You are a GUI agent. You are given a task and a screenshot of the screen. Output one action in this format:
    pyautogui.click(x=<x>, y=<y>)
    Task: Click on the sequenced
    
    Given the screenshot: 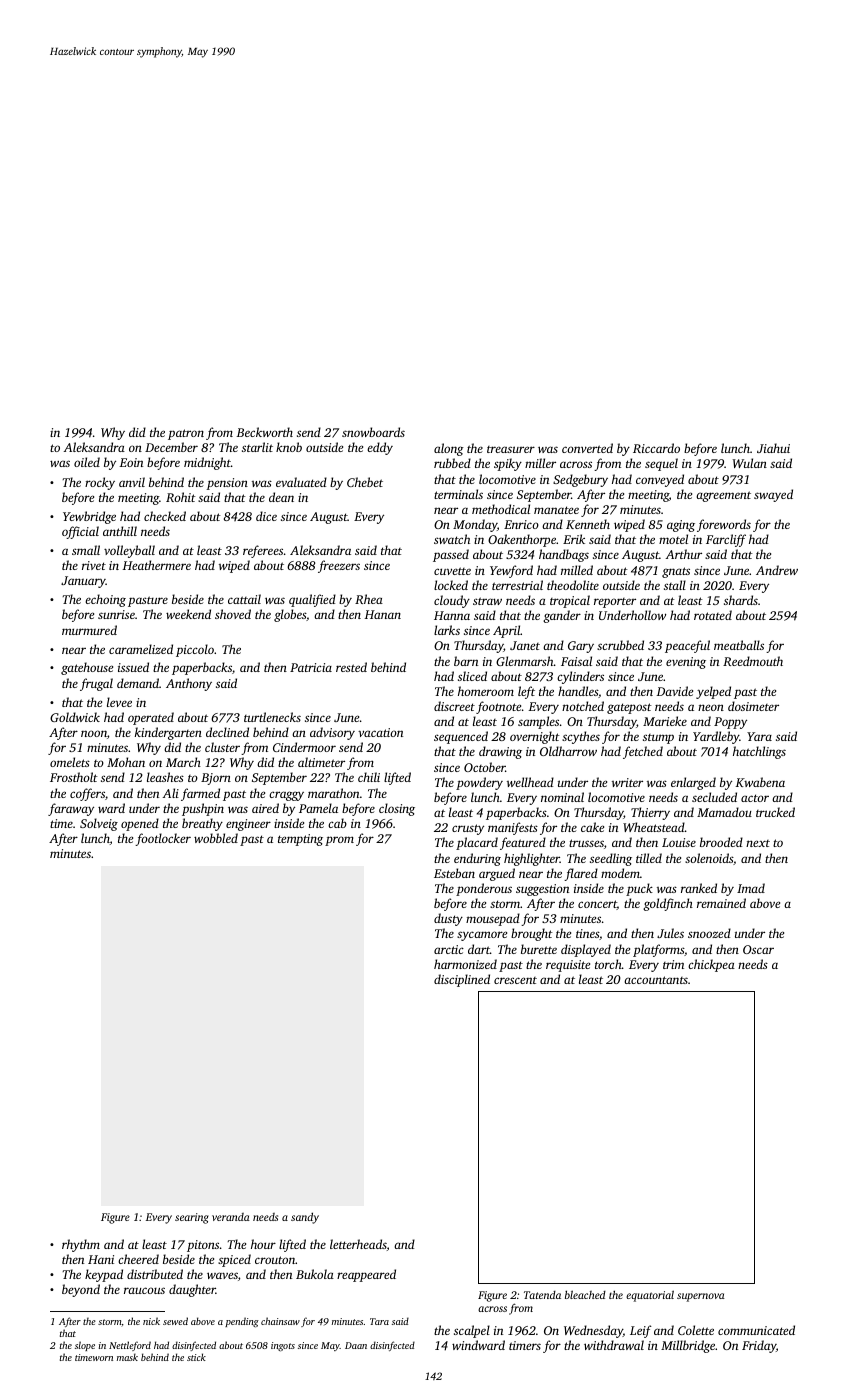 What is the action you would take?
    pyautogui.click(x=461, y=737)
